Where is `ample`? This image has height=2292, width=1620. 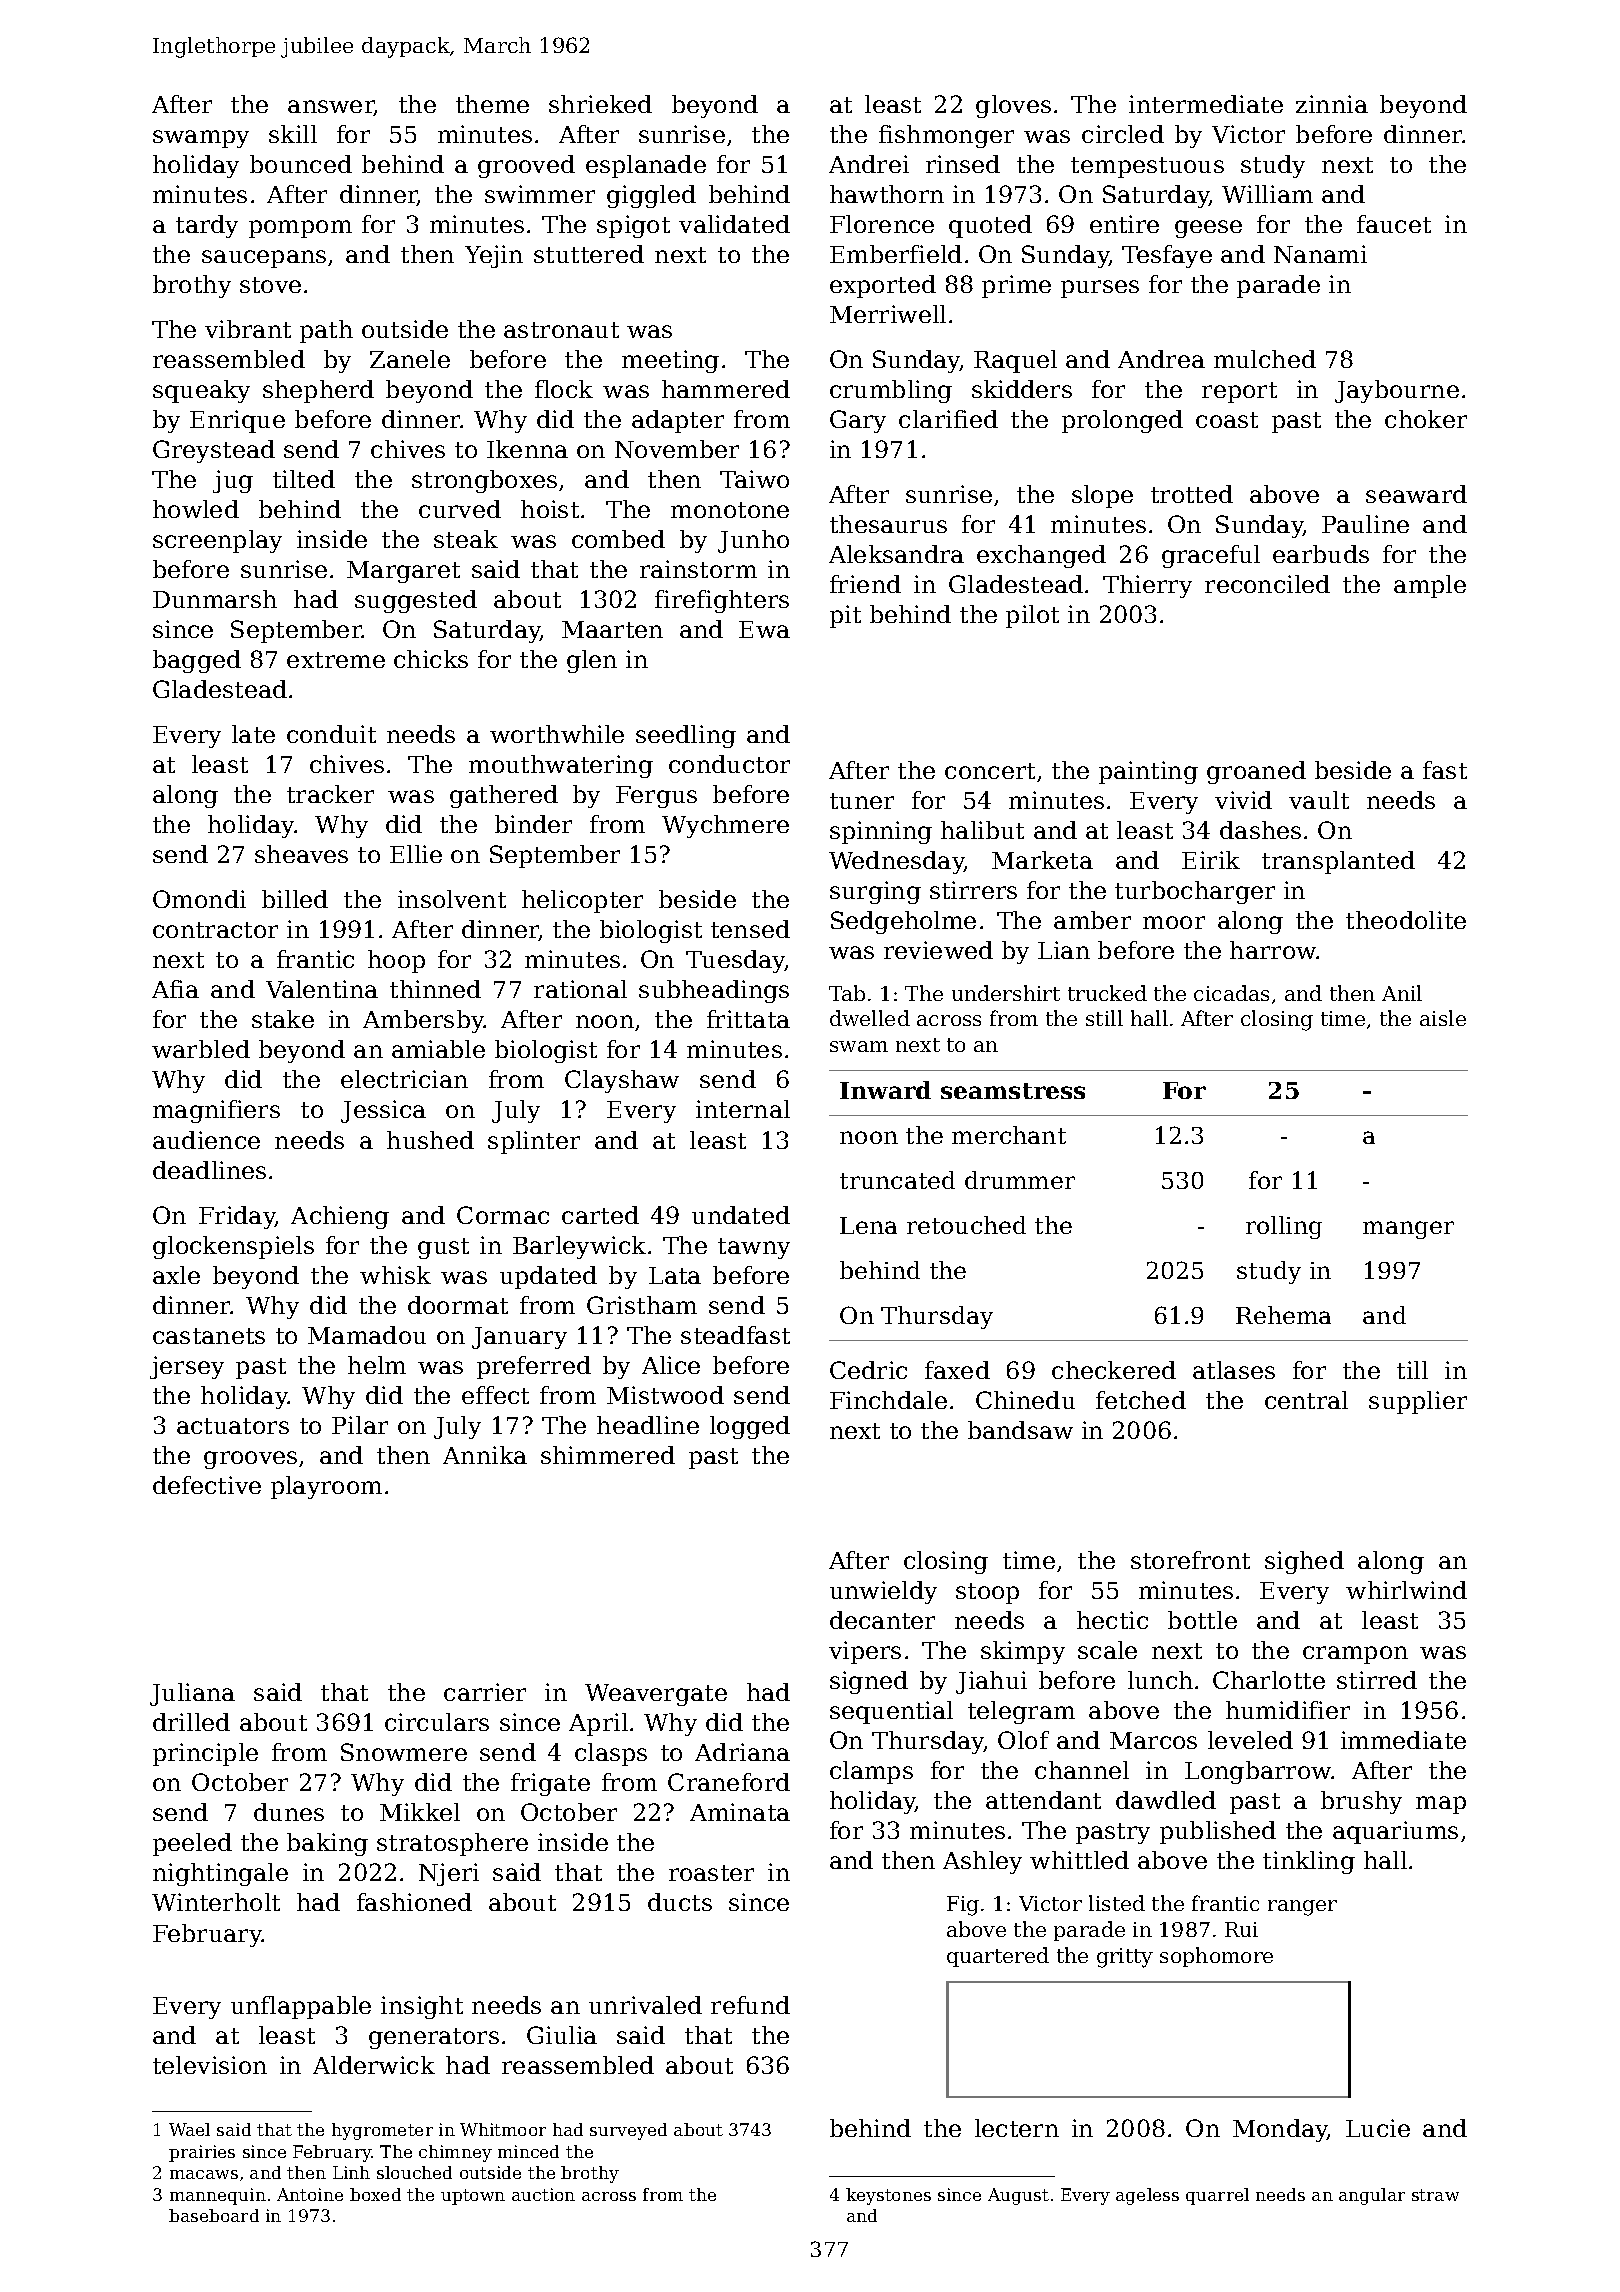 ample is located at coordinates (1430, 586).
